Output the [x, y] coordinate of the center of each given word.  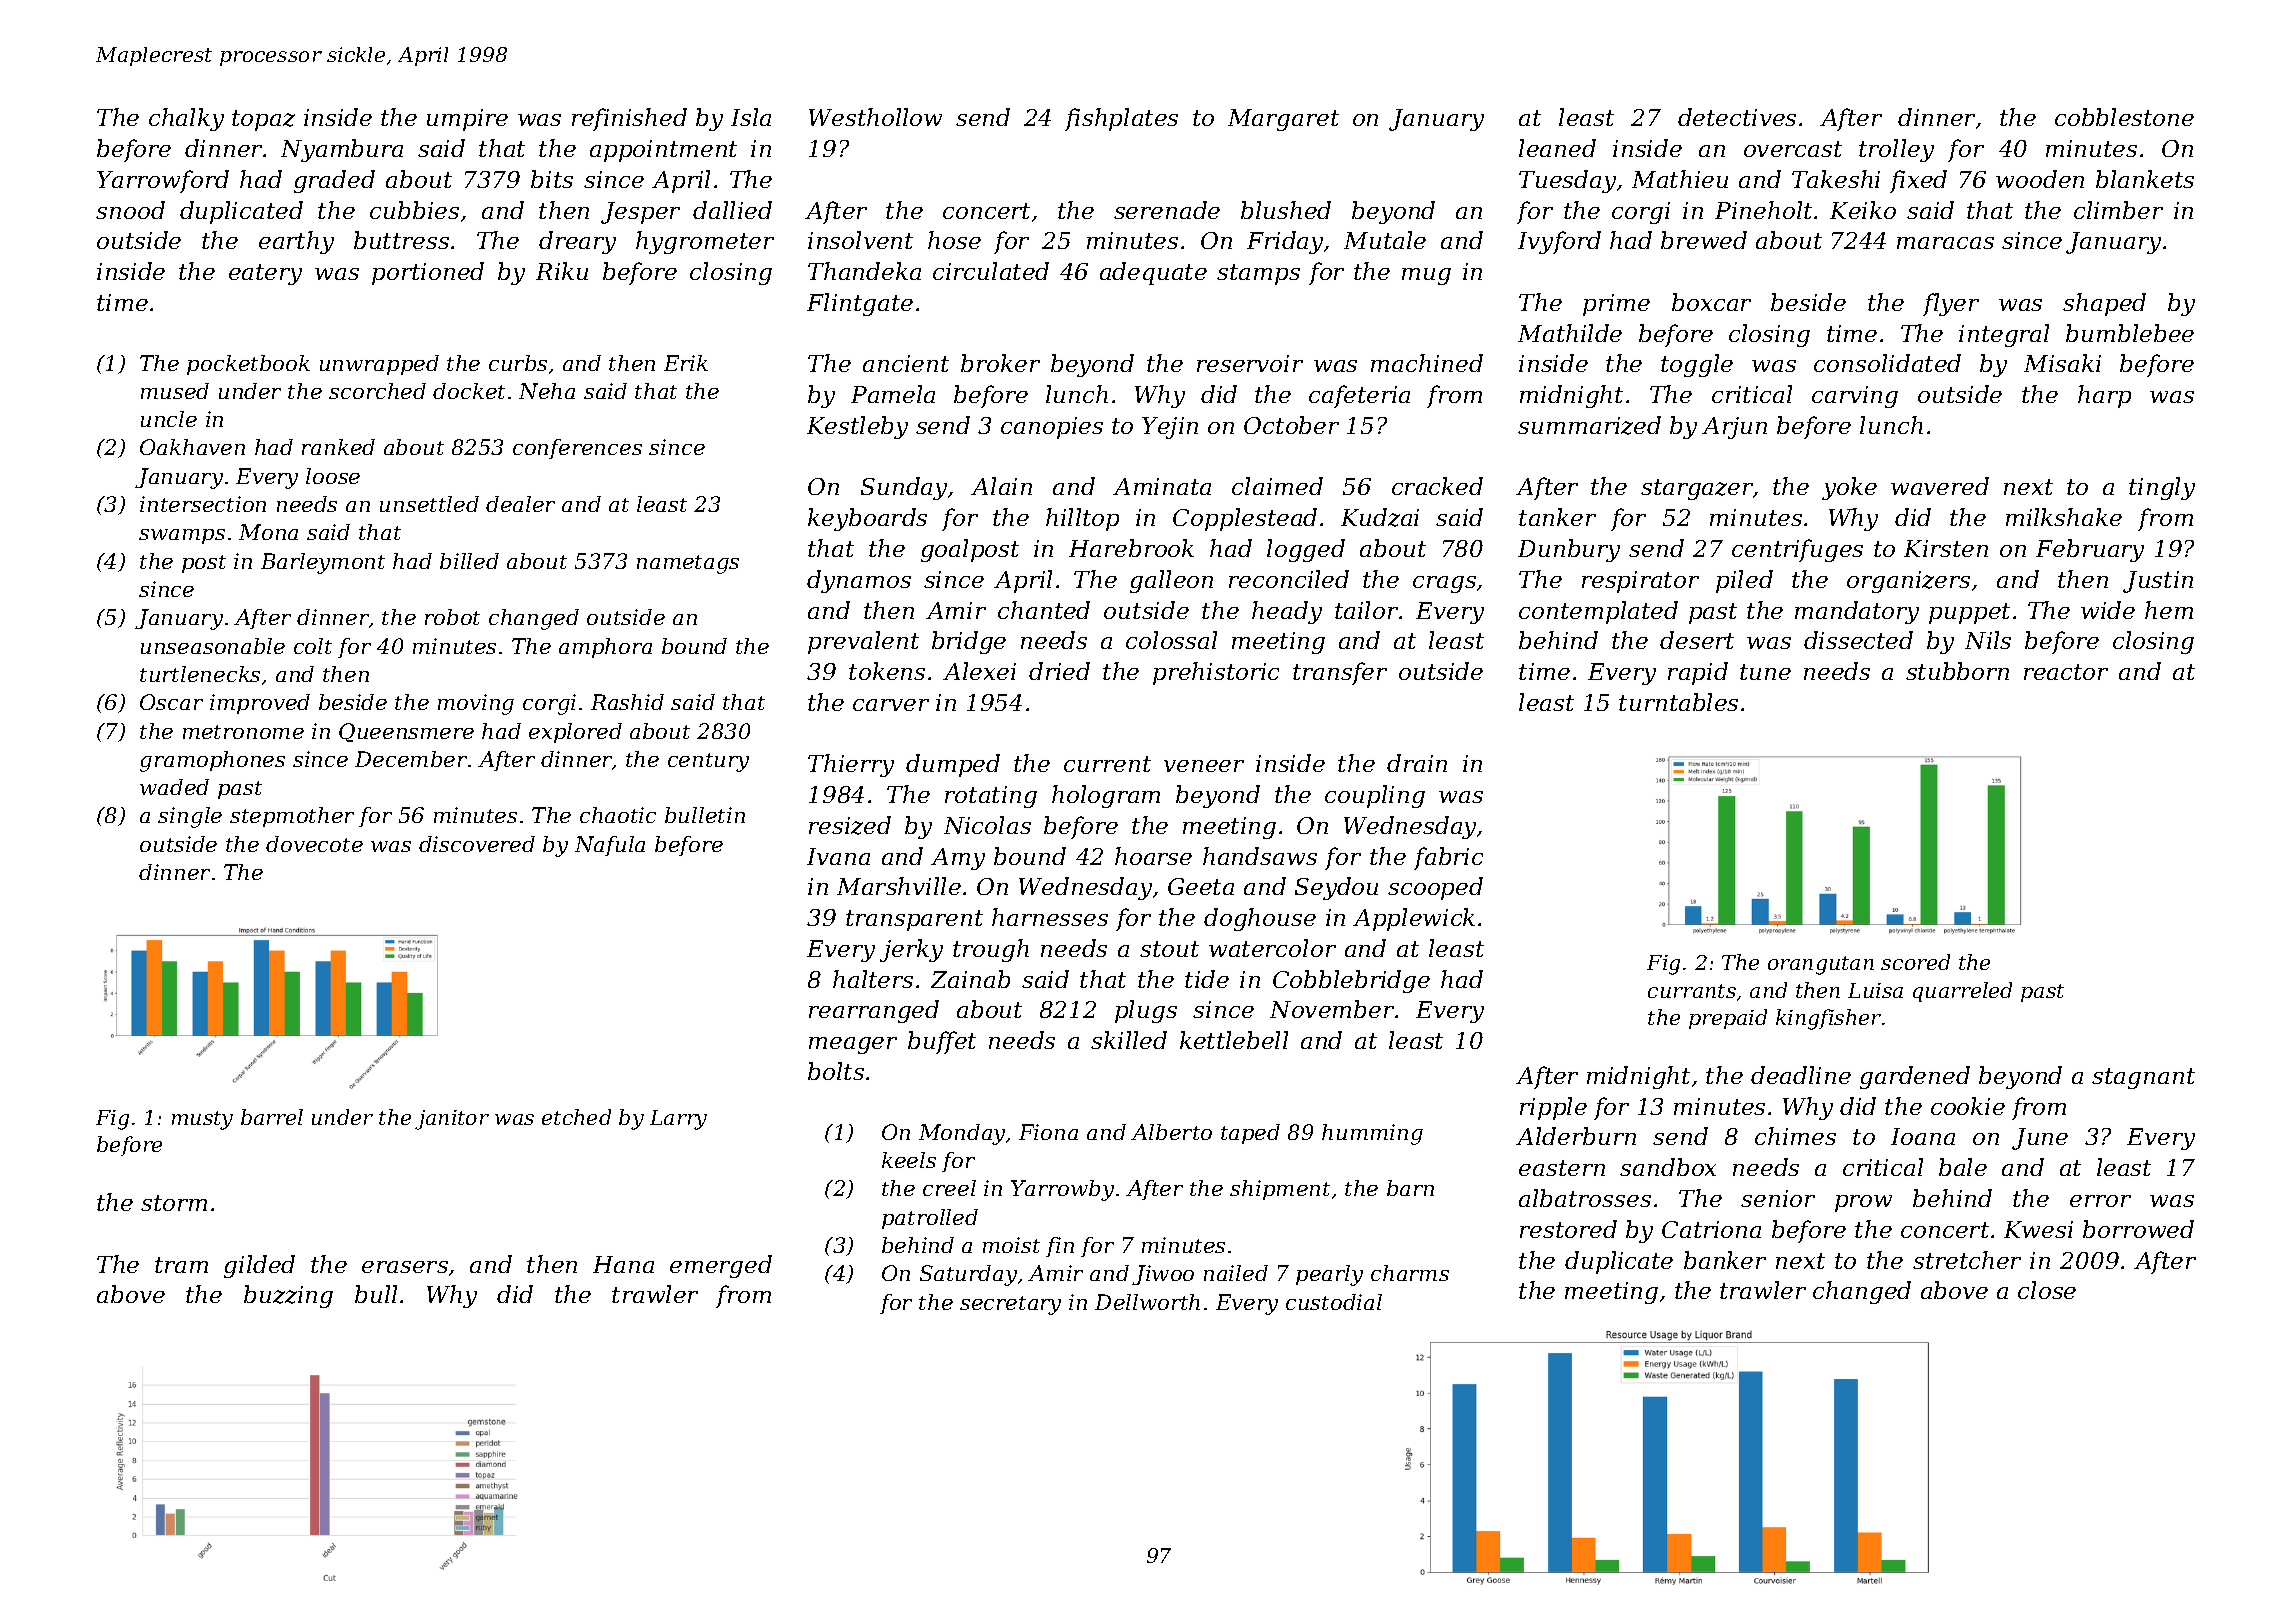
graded [334, 181]
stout [1169, 949]
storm [174, 1203]
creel [949, 1188]
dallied [732, 210]
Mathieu [1680, 179]
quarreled [1962, 992]
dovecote [314, 844]
